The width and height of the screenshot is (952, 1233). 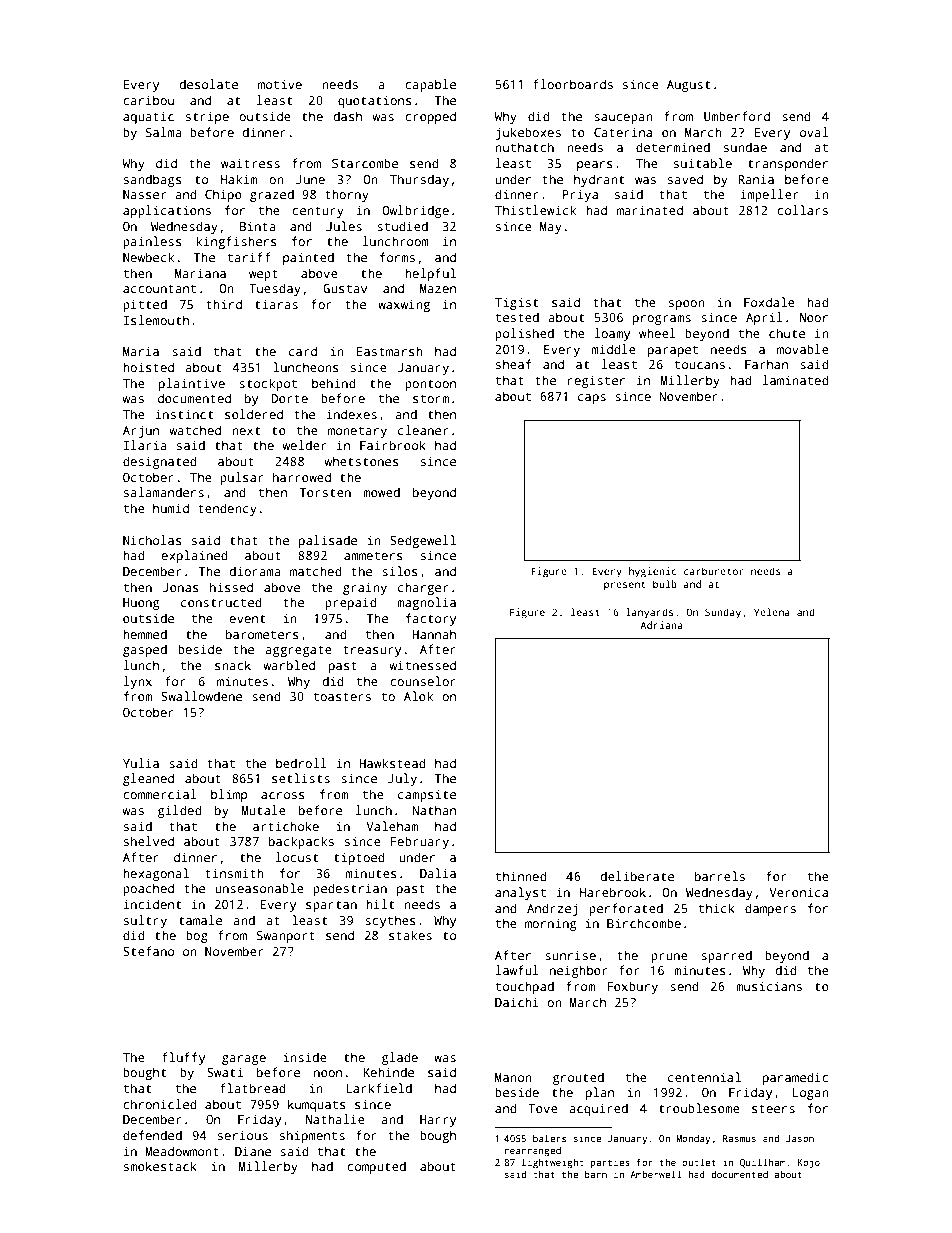 I want to click on Amberwell, so click(x=655, y=1174).
